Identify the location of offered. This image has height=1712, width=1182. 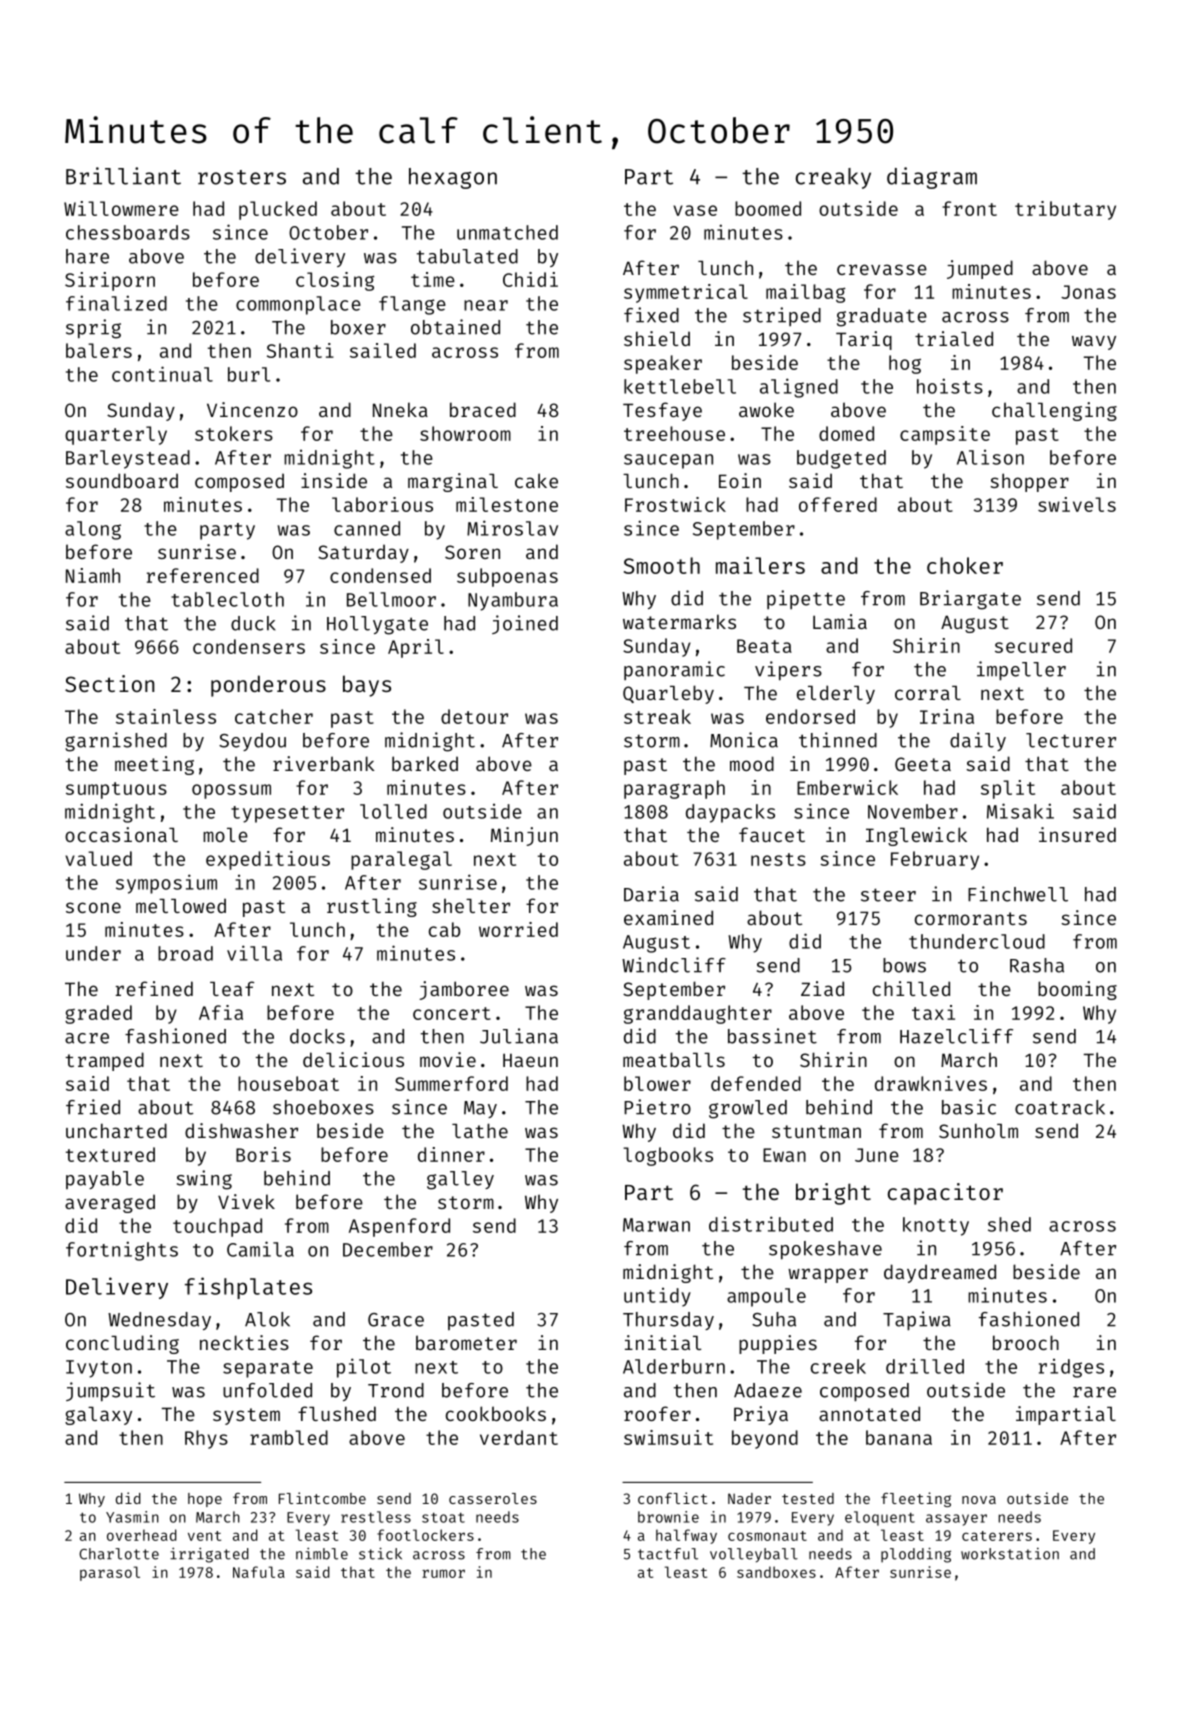
(838, 504).
